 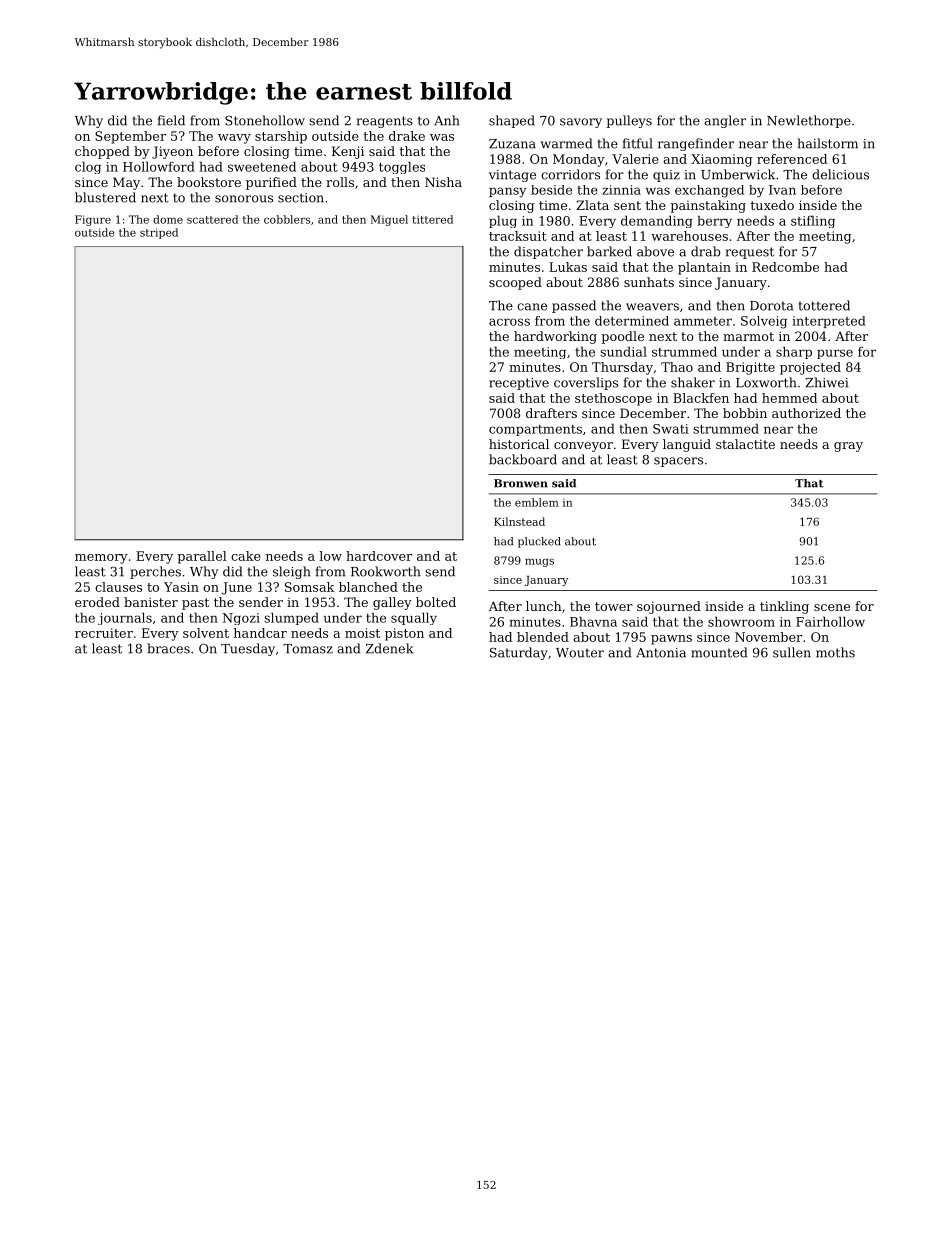 I want to click on sharp, so click(x=794, y=352).
